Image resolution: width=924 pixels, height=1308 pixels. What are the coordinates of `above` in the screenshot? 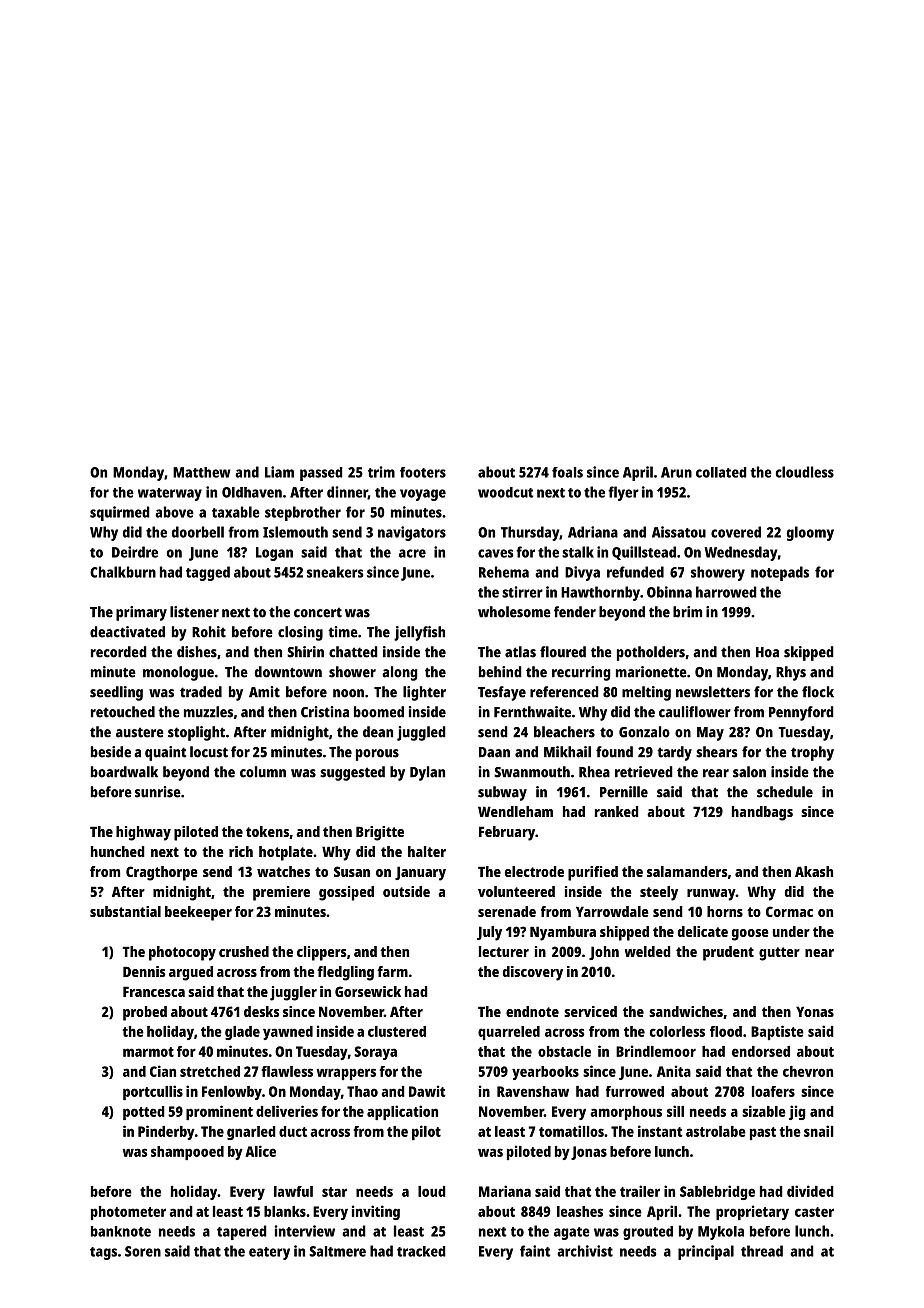 It's located at (174, 512).
